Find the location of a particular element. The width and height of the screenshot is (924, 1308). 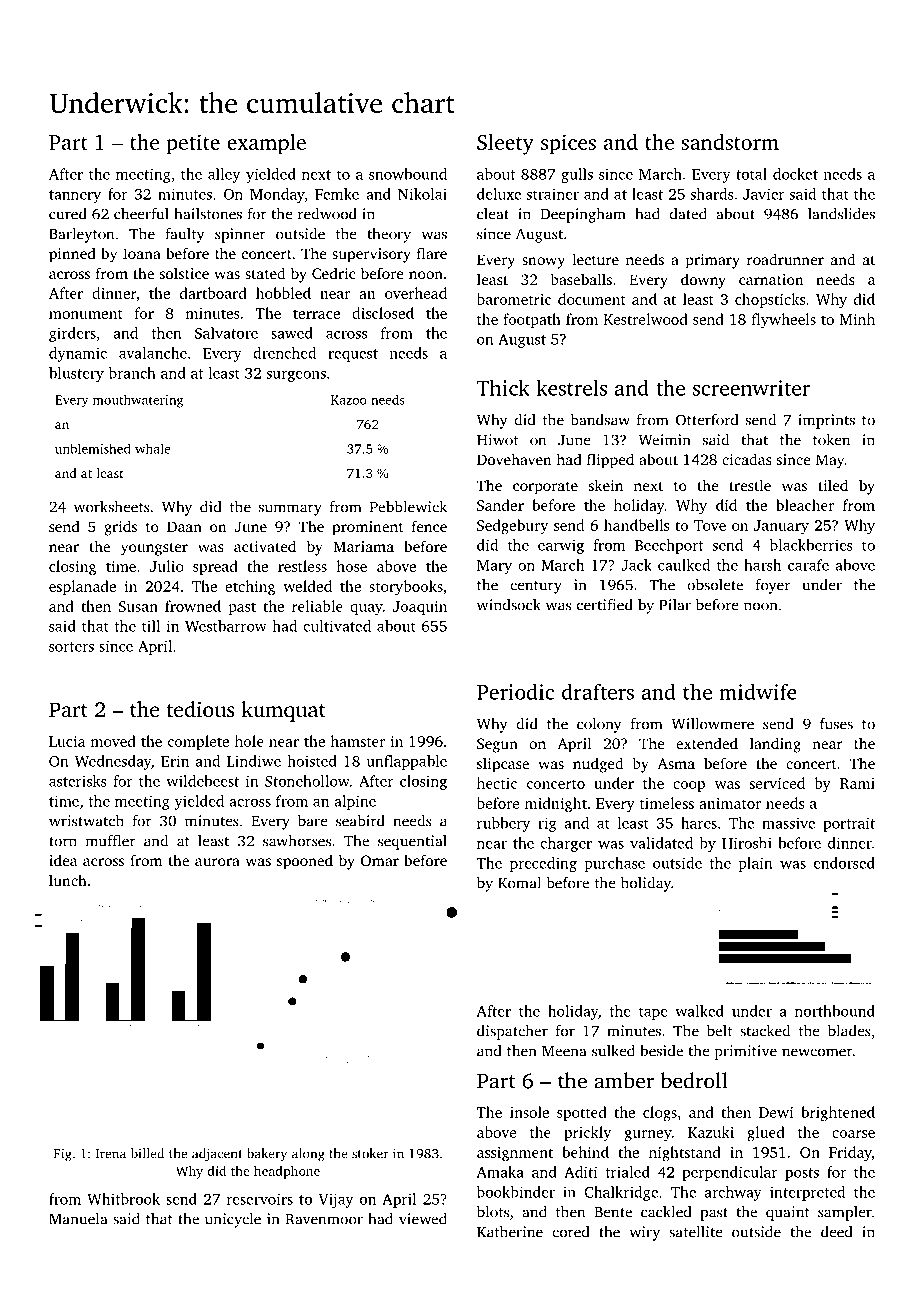

Komal is located at coordinates (519, 883).
